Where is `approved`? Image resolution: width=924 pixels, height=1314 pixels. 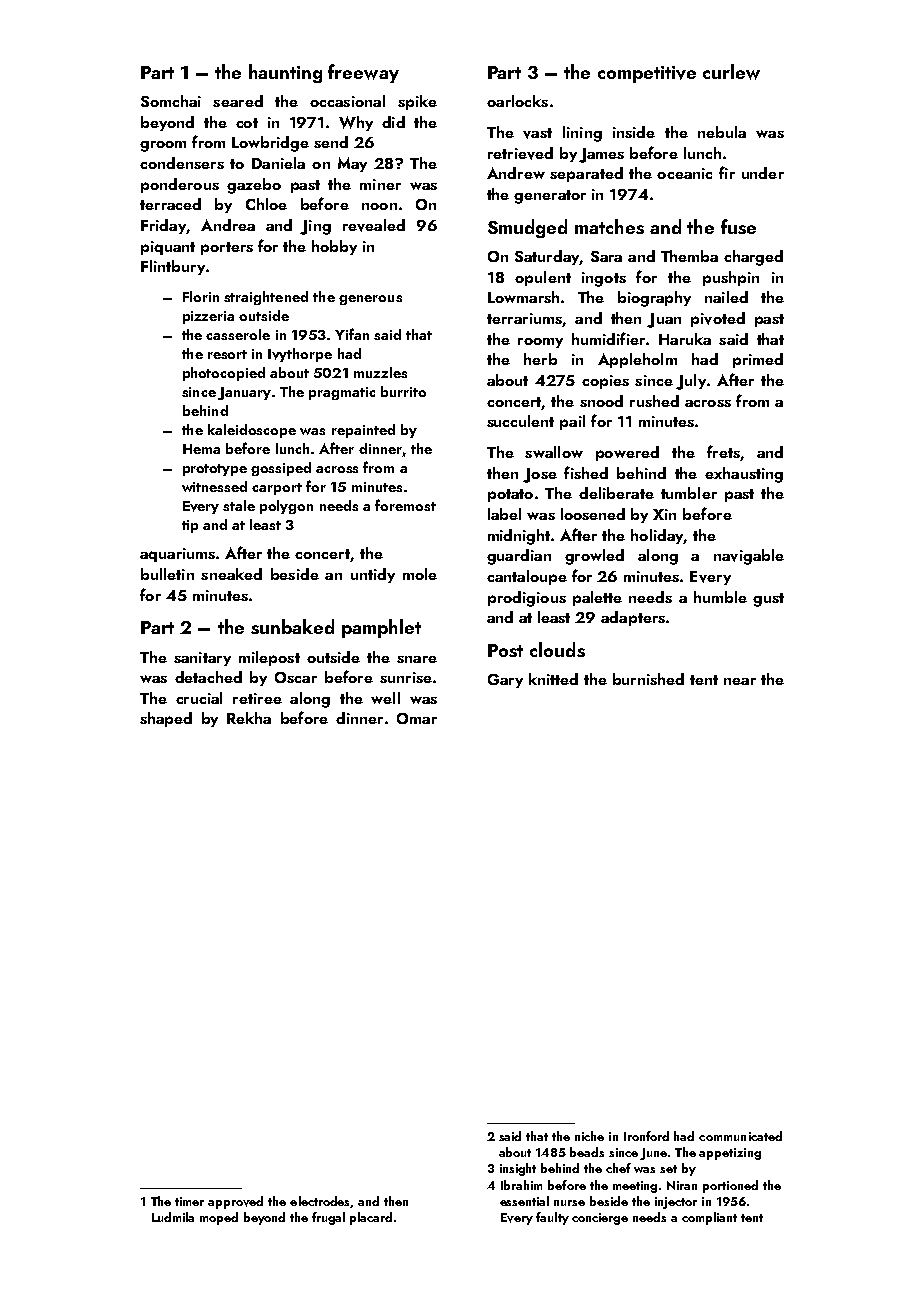
approved is located at coordinates (235, 1202).
